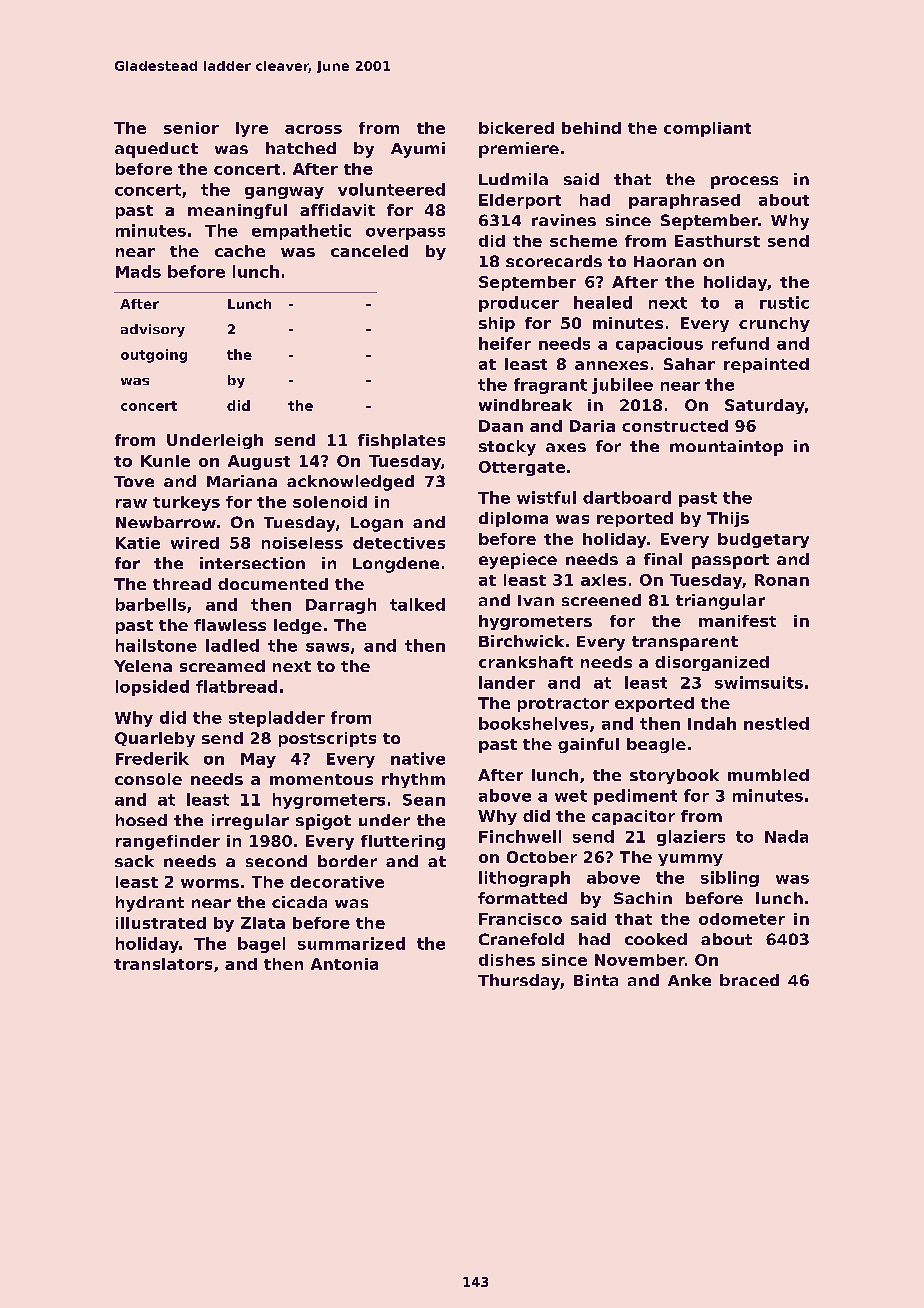 Image resolution: width=924 pixels, height=1308 pixels. What do you see at coordinates (405, 234) in the document?
I see `overpass` at bounding box center [405, 234].
